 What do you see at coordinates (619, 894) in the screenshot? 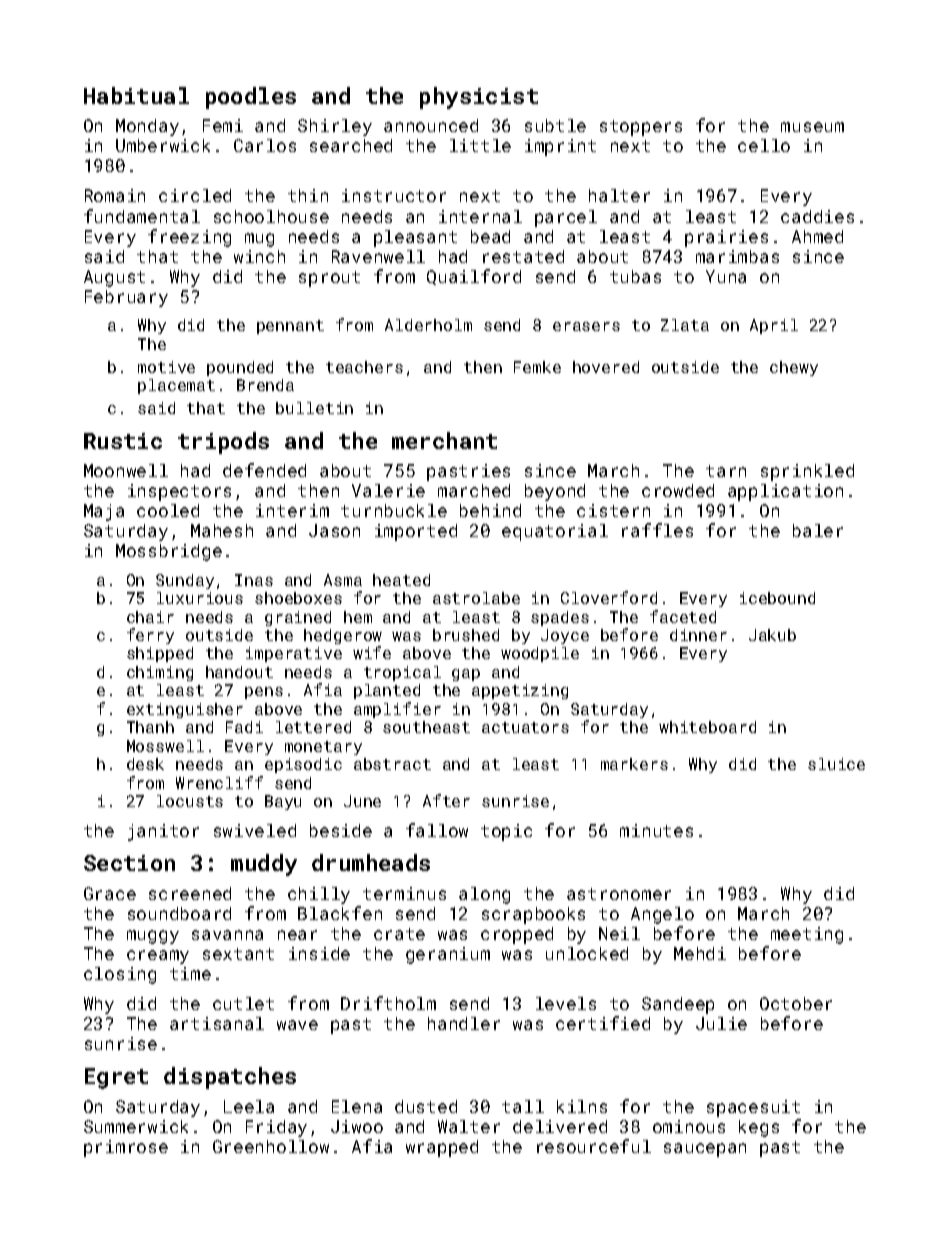
I see `astronomer` at bounding box center [619, 894].
